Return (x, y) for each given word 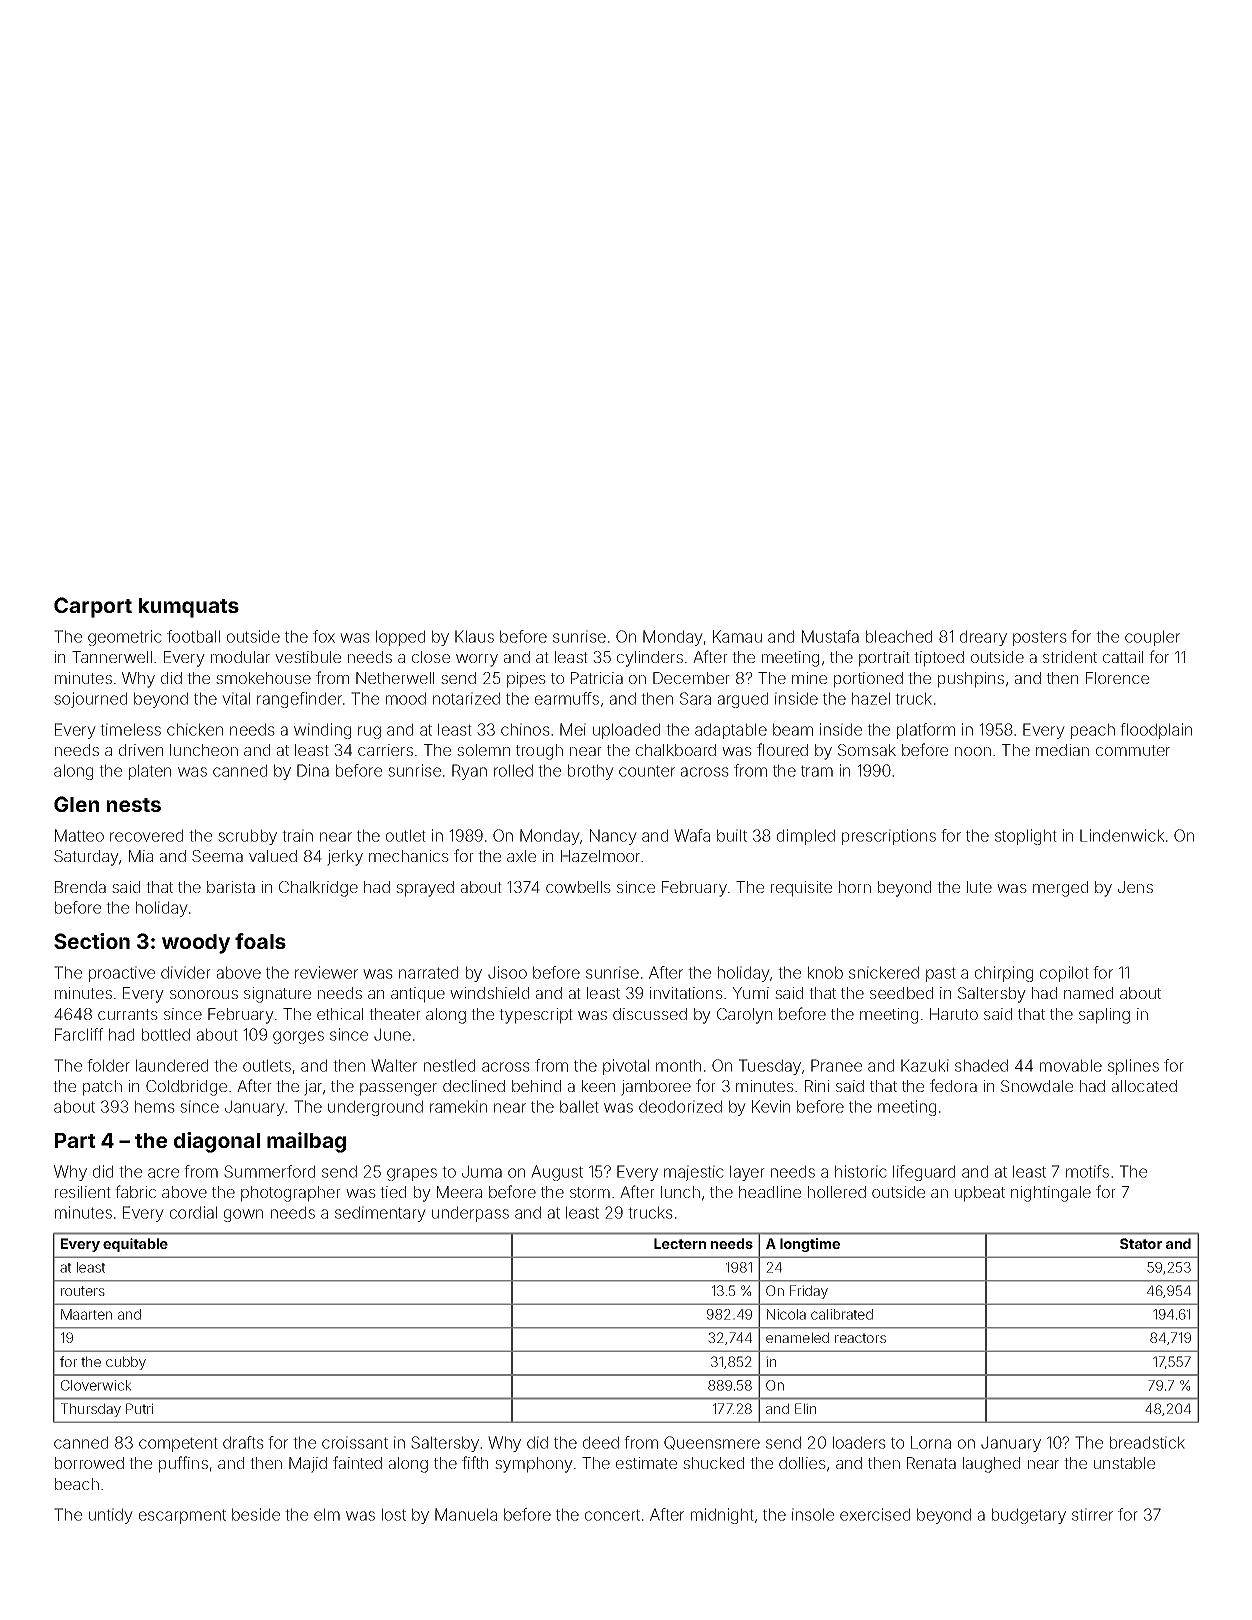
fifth (475, 1462)
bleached (899, 636)
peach (1093, 731)
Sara (695, 698)
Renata (931, 1463)
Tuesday (770, 1067)
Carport (93, 607)
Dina (313, 770)
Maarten (86, 1314)
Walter (394, 1065)
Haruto (954, 1014)
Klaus (474, 636)
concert (612, 1515)
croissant (355, 1442)
